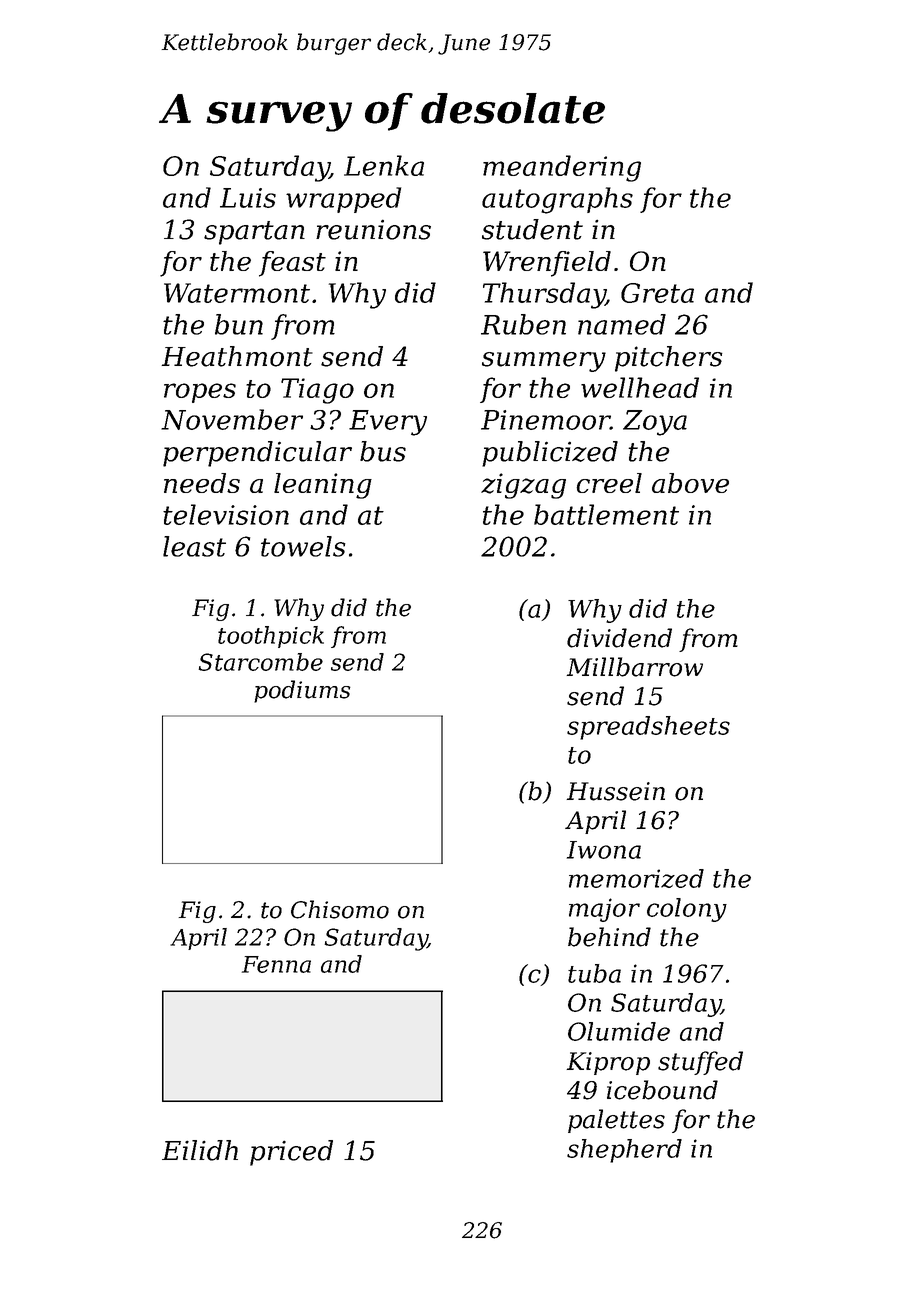 This screenshot has height=1311, width=924. Describe the element at coordinates (276, 964) in the screenshot. I see `Fenna` at that location.
